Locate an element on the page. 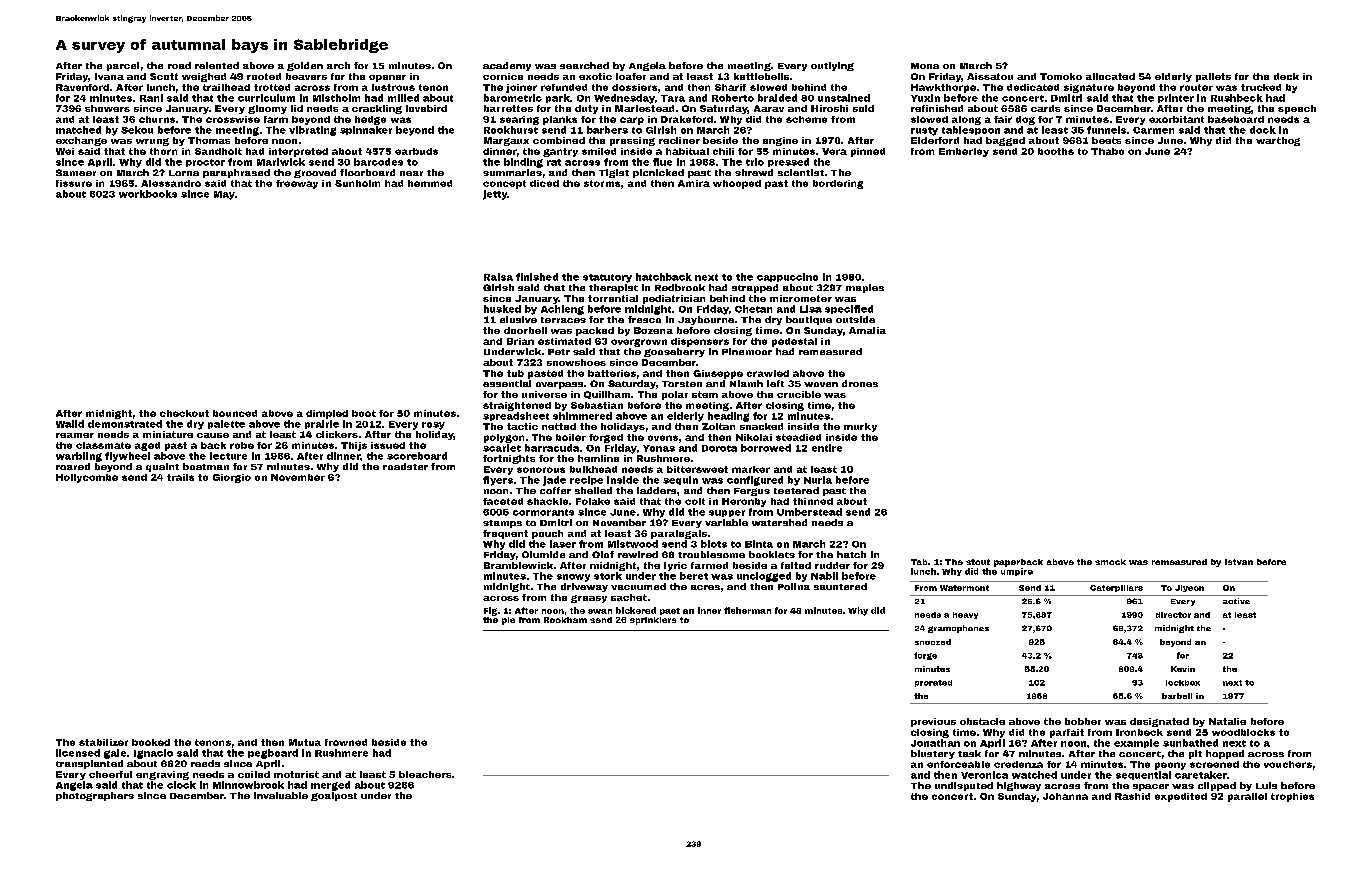 The image size is (1372, 887). maples is located at coordinates (865, 288).
